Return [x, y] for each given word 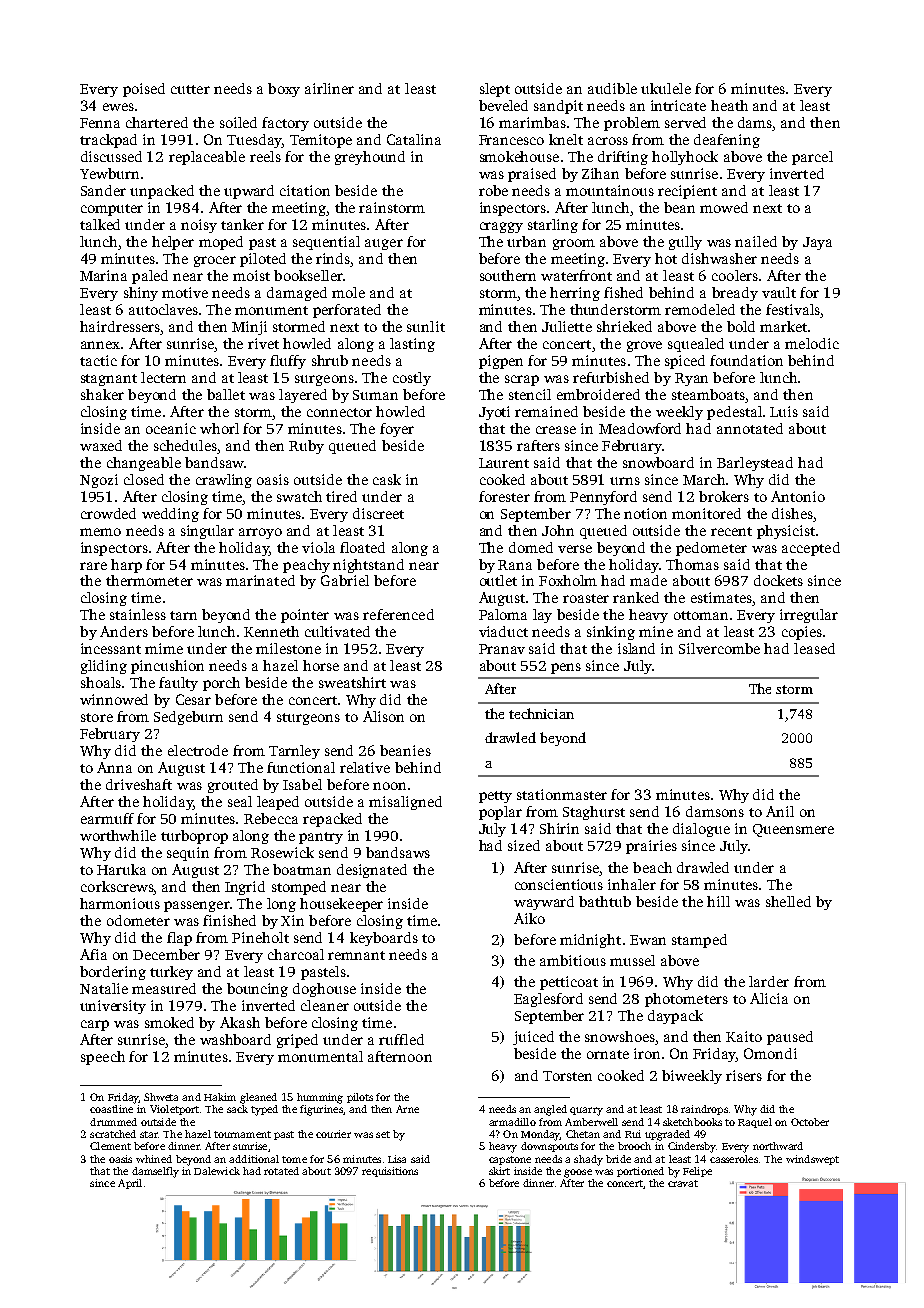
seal [240, 801]
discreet [378, 513]
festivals [793, 309]
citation [305, 190]
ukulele [666, 88]
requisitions [390, 1172]
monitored [706, 513]
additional [254, 1159]
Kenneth [271, 631]
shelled [788, 901]
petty [495, 797]
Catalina [414, 139]
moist [251, 275]
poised [144, 90]
